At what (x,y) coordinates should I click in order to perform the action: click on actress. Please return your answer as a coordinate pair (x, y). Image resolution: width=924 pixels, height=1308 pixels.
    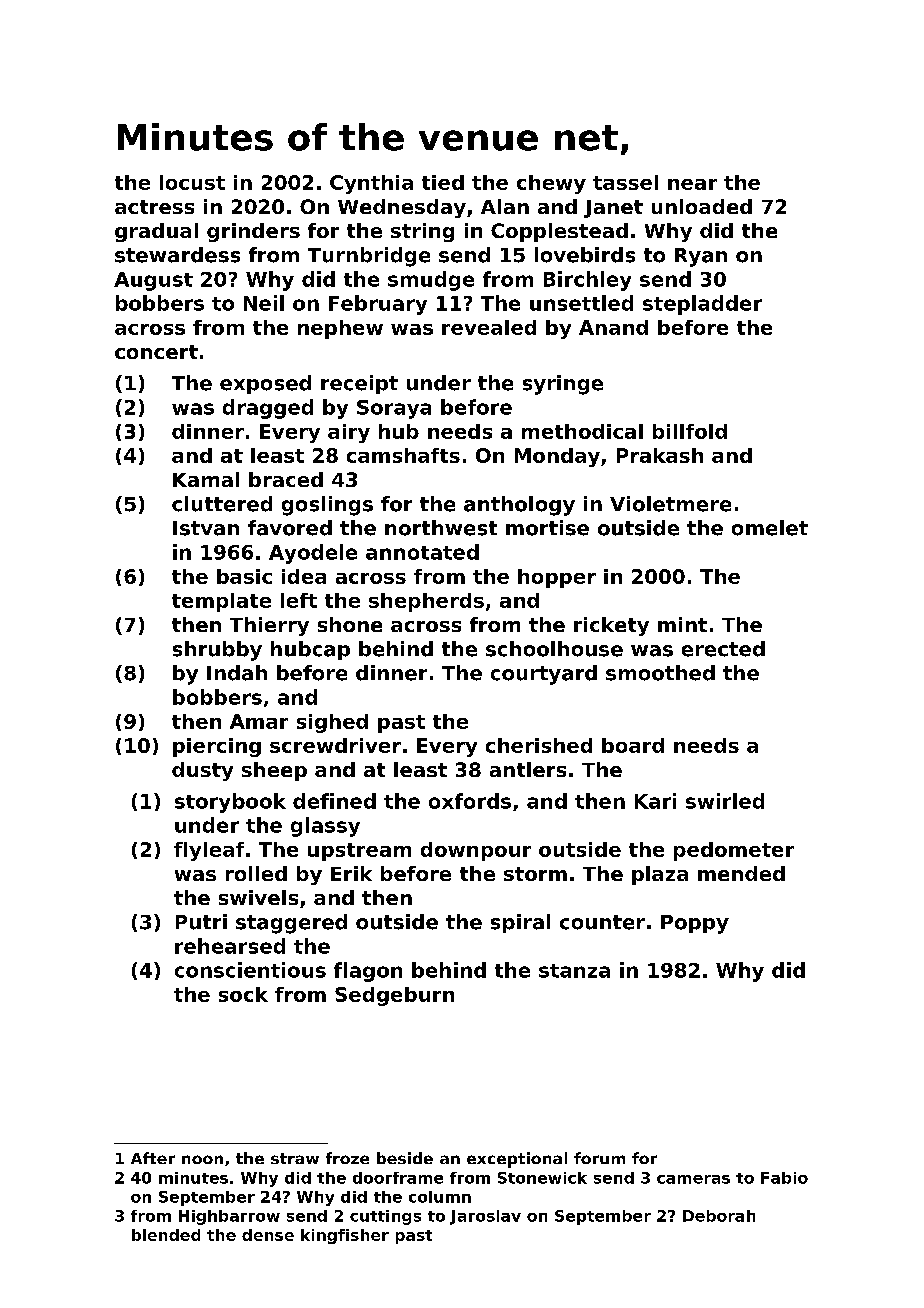
    Looking at the image, I should click on (154, 207).
